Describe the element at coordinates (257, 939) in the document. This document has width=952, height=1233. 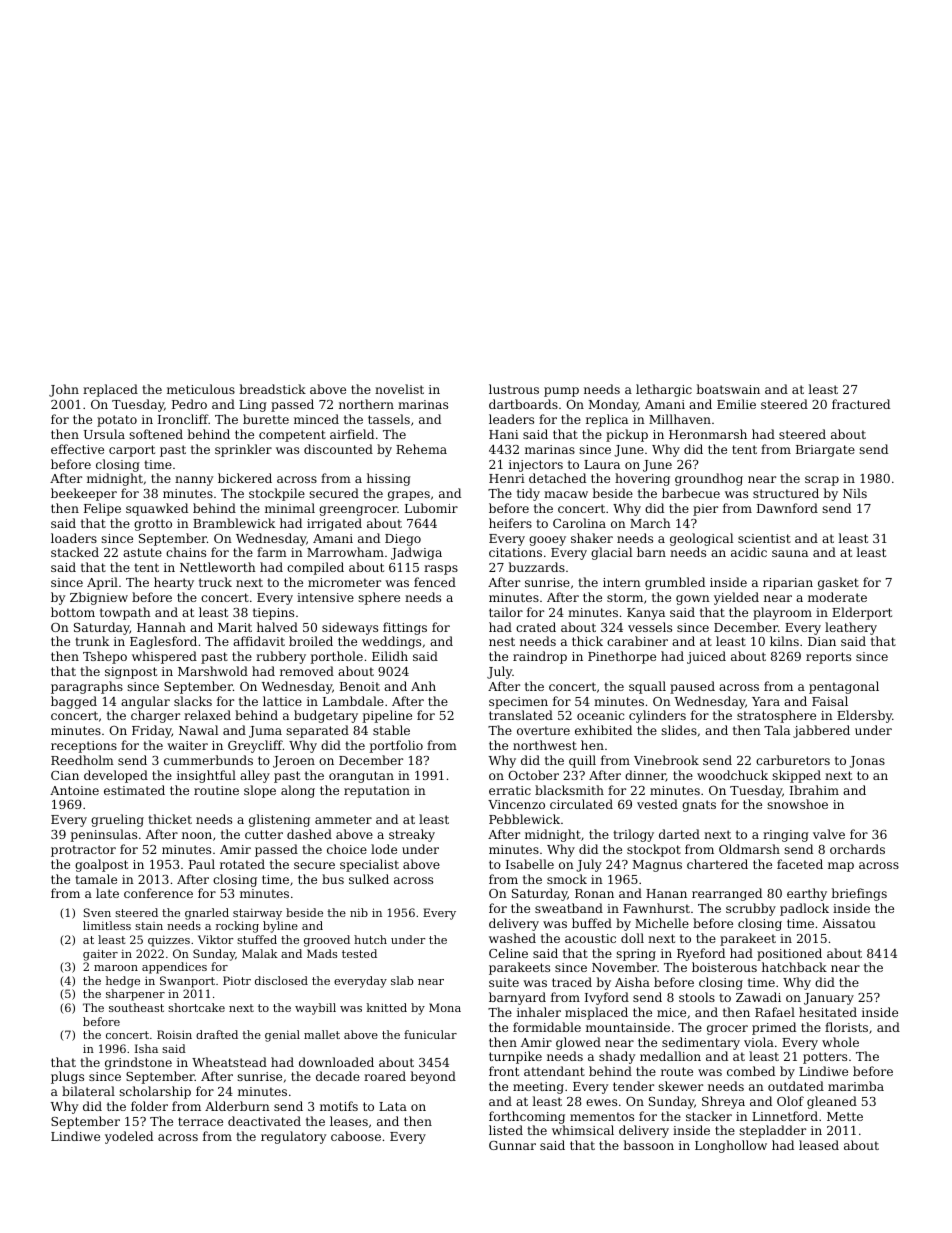
I see `stuffed` at that location.
